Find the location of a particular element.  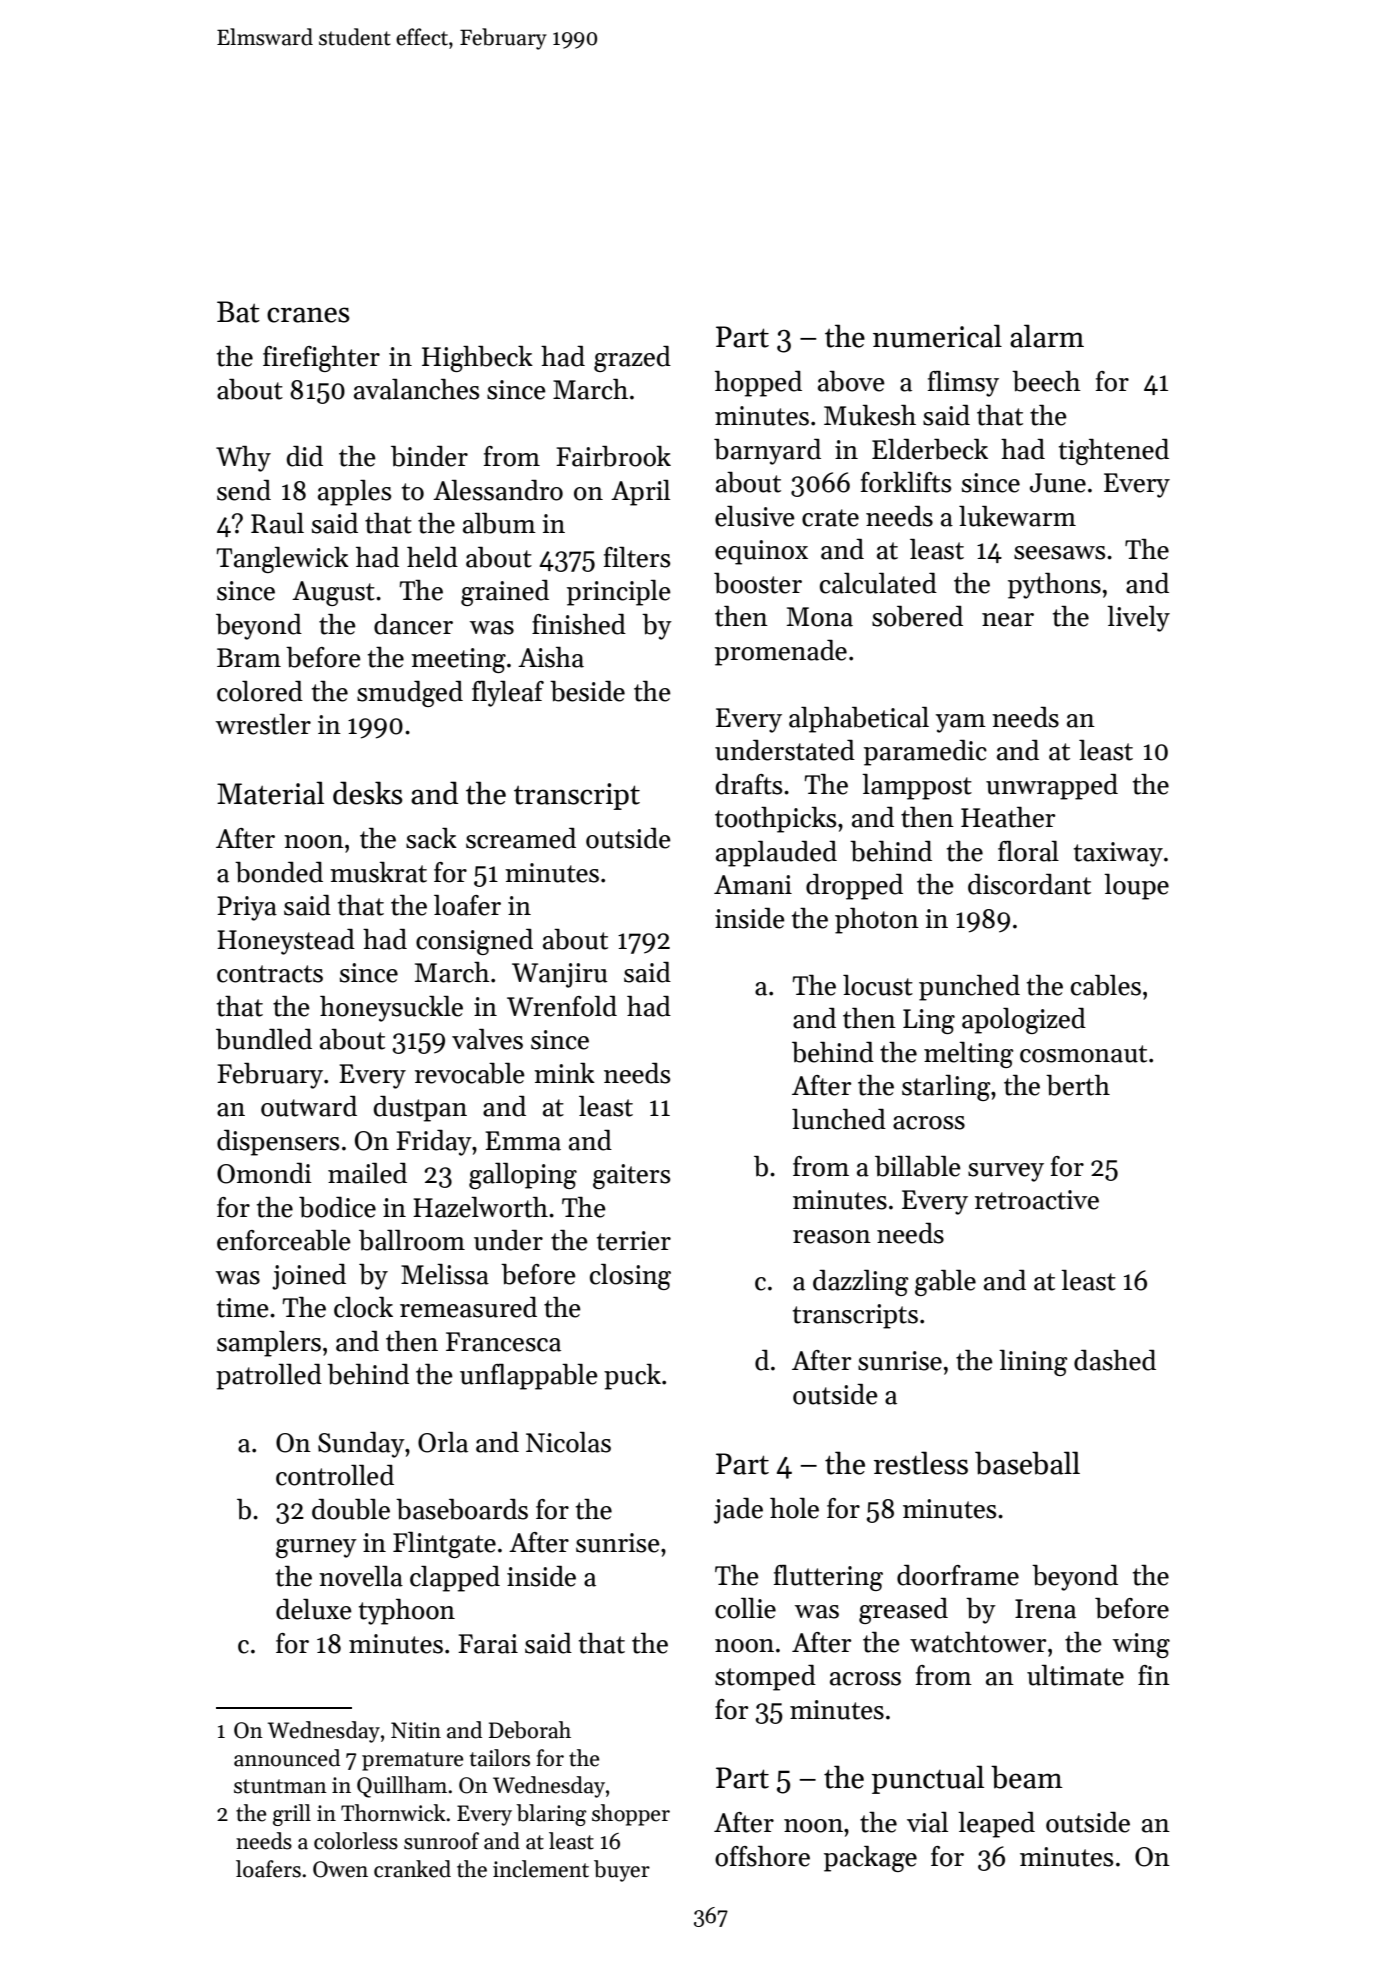

buyer is located at coordinates (622, 1871).
